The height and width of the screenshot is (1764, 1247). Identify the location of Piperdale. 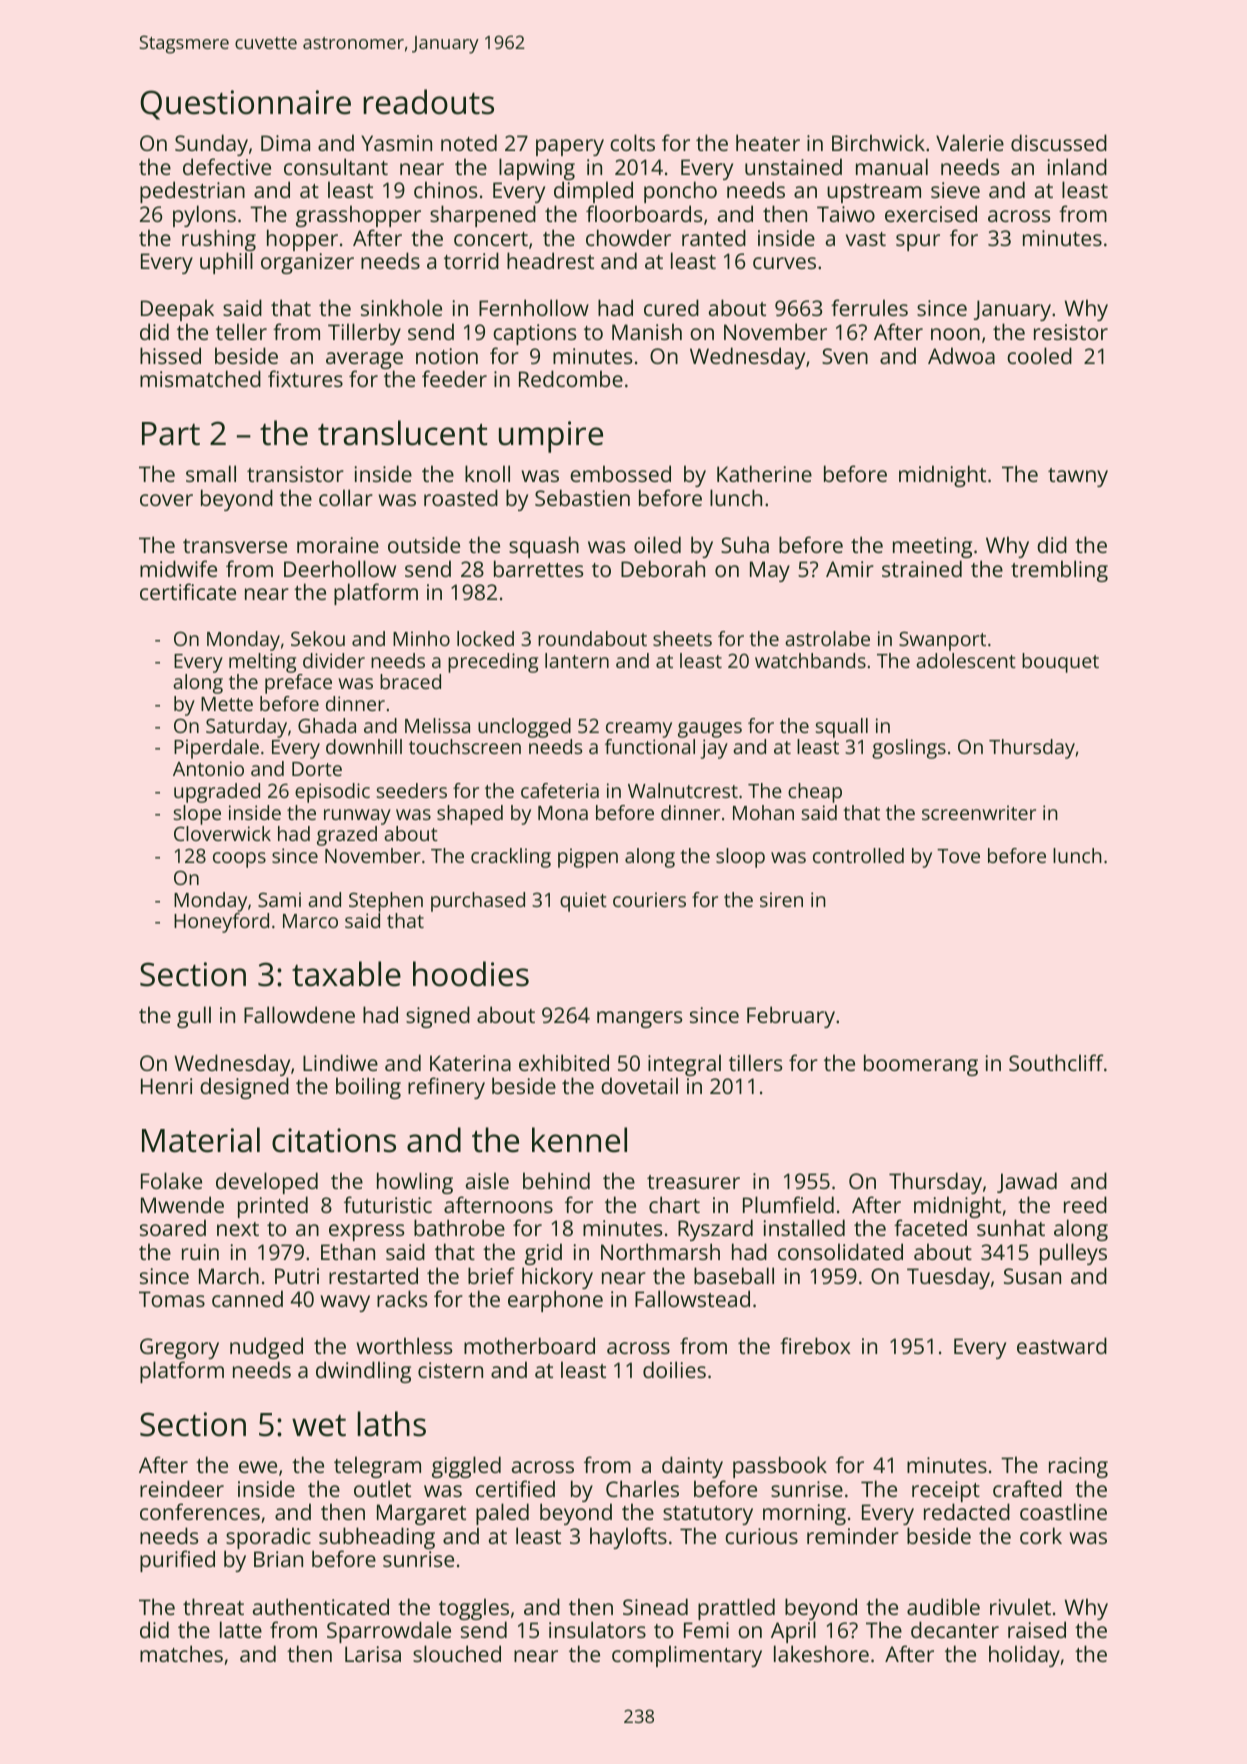
(216, 749).
